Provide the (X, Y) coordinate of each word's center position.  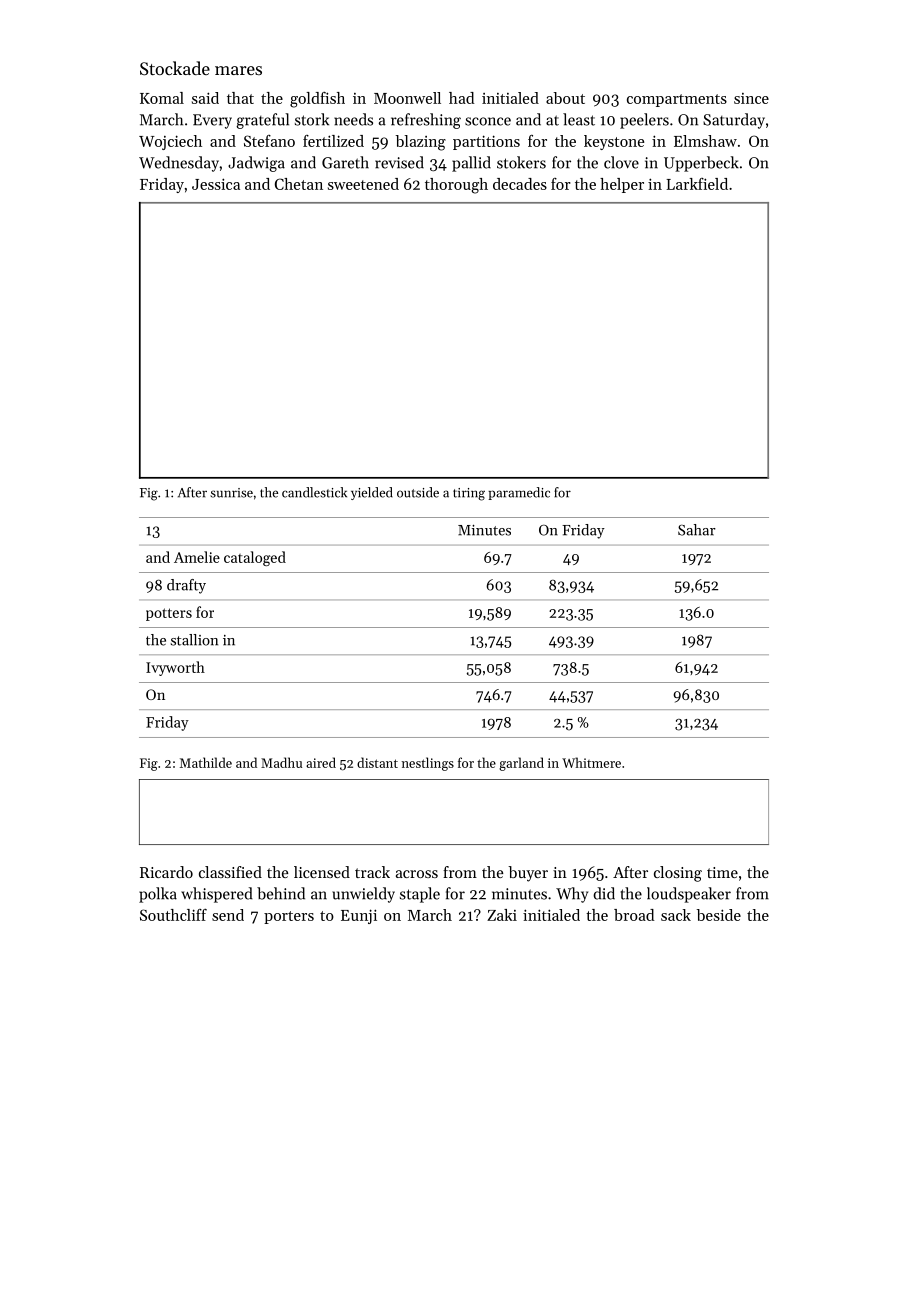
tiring (469, 494)
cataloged (255, 558)
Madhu (281, 762)
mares (238, 70)
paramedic (519, 493)
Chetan (299, 184)
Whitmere (591, 762)
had (461, 98)
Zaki (502, 915)
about (565, 98)
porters (289, 917)
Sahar (697, 530)
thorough (456, 186)
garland (521, 764)
